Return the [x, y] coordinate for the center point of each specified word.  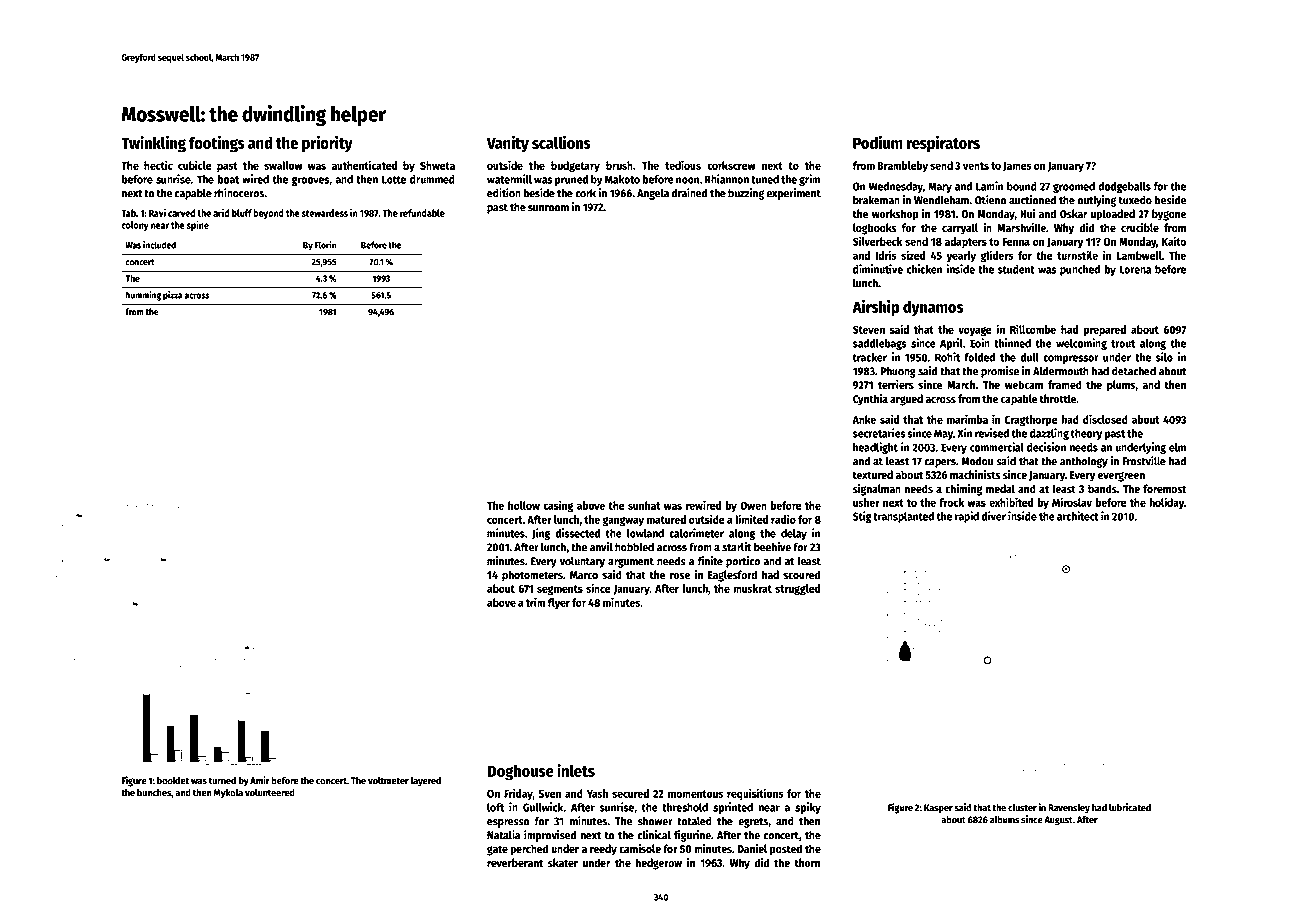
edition [504, 193]
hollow [524, 505]
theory [1086, 434]
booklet [173, 781]
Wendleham [941, 200]
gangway [623, 522]
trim [535, 602]
